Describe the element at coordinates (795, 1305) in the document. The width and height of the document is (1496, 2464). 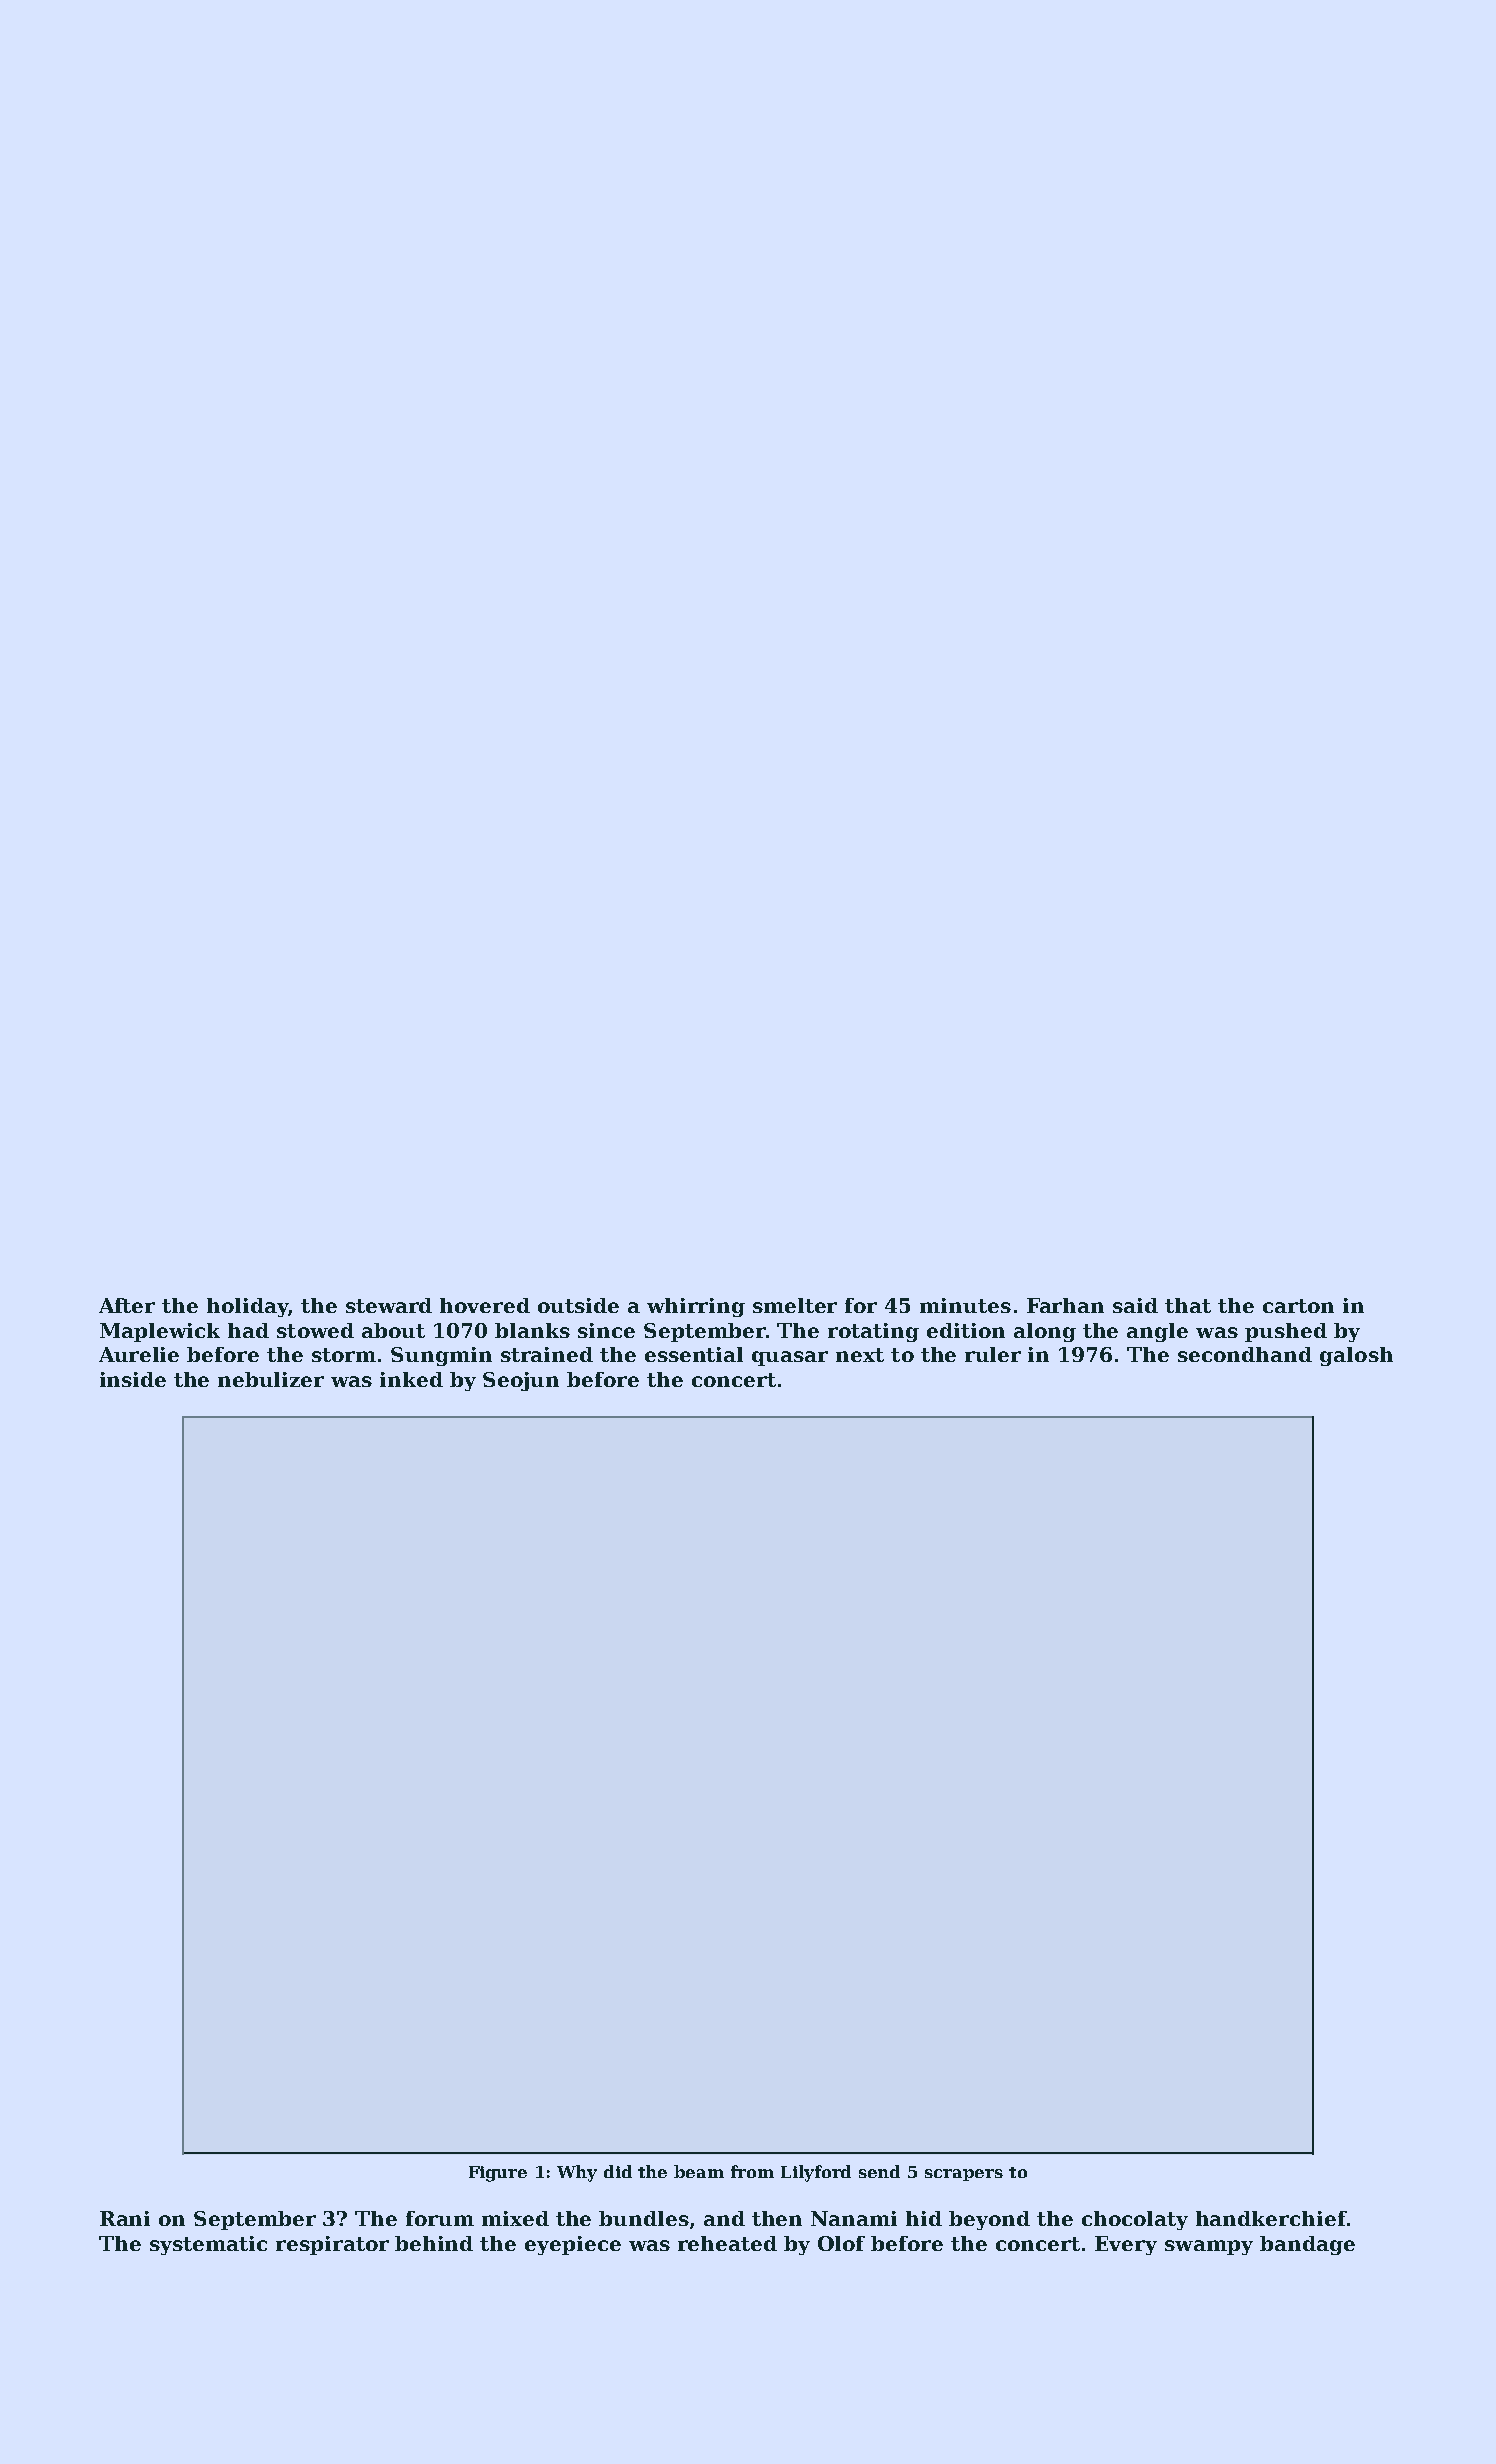
I see `smelter` at that location.
